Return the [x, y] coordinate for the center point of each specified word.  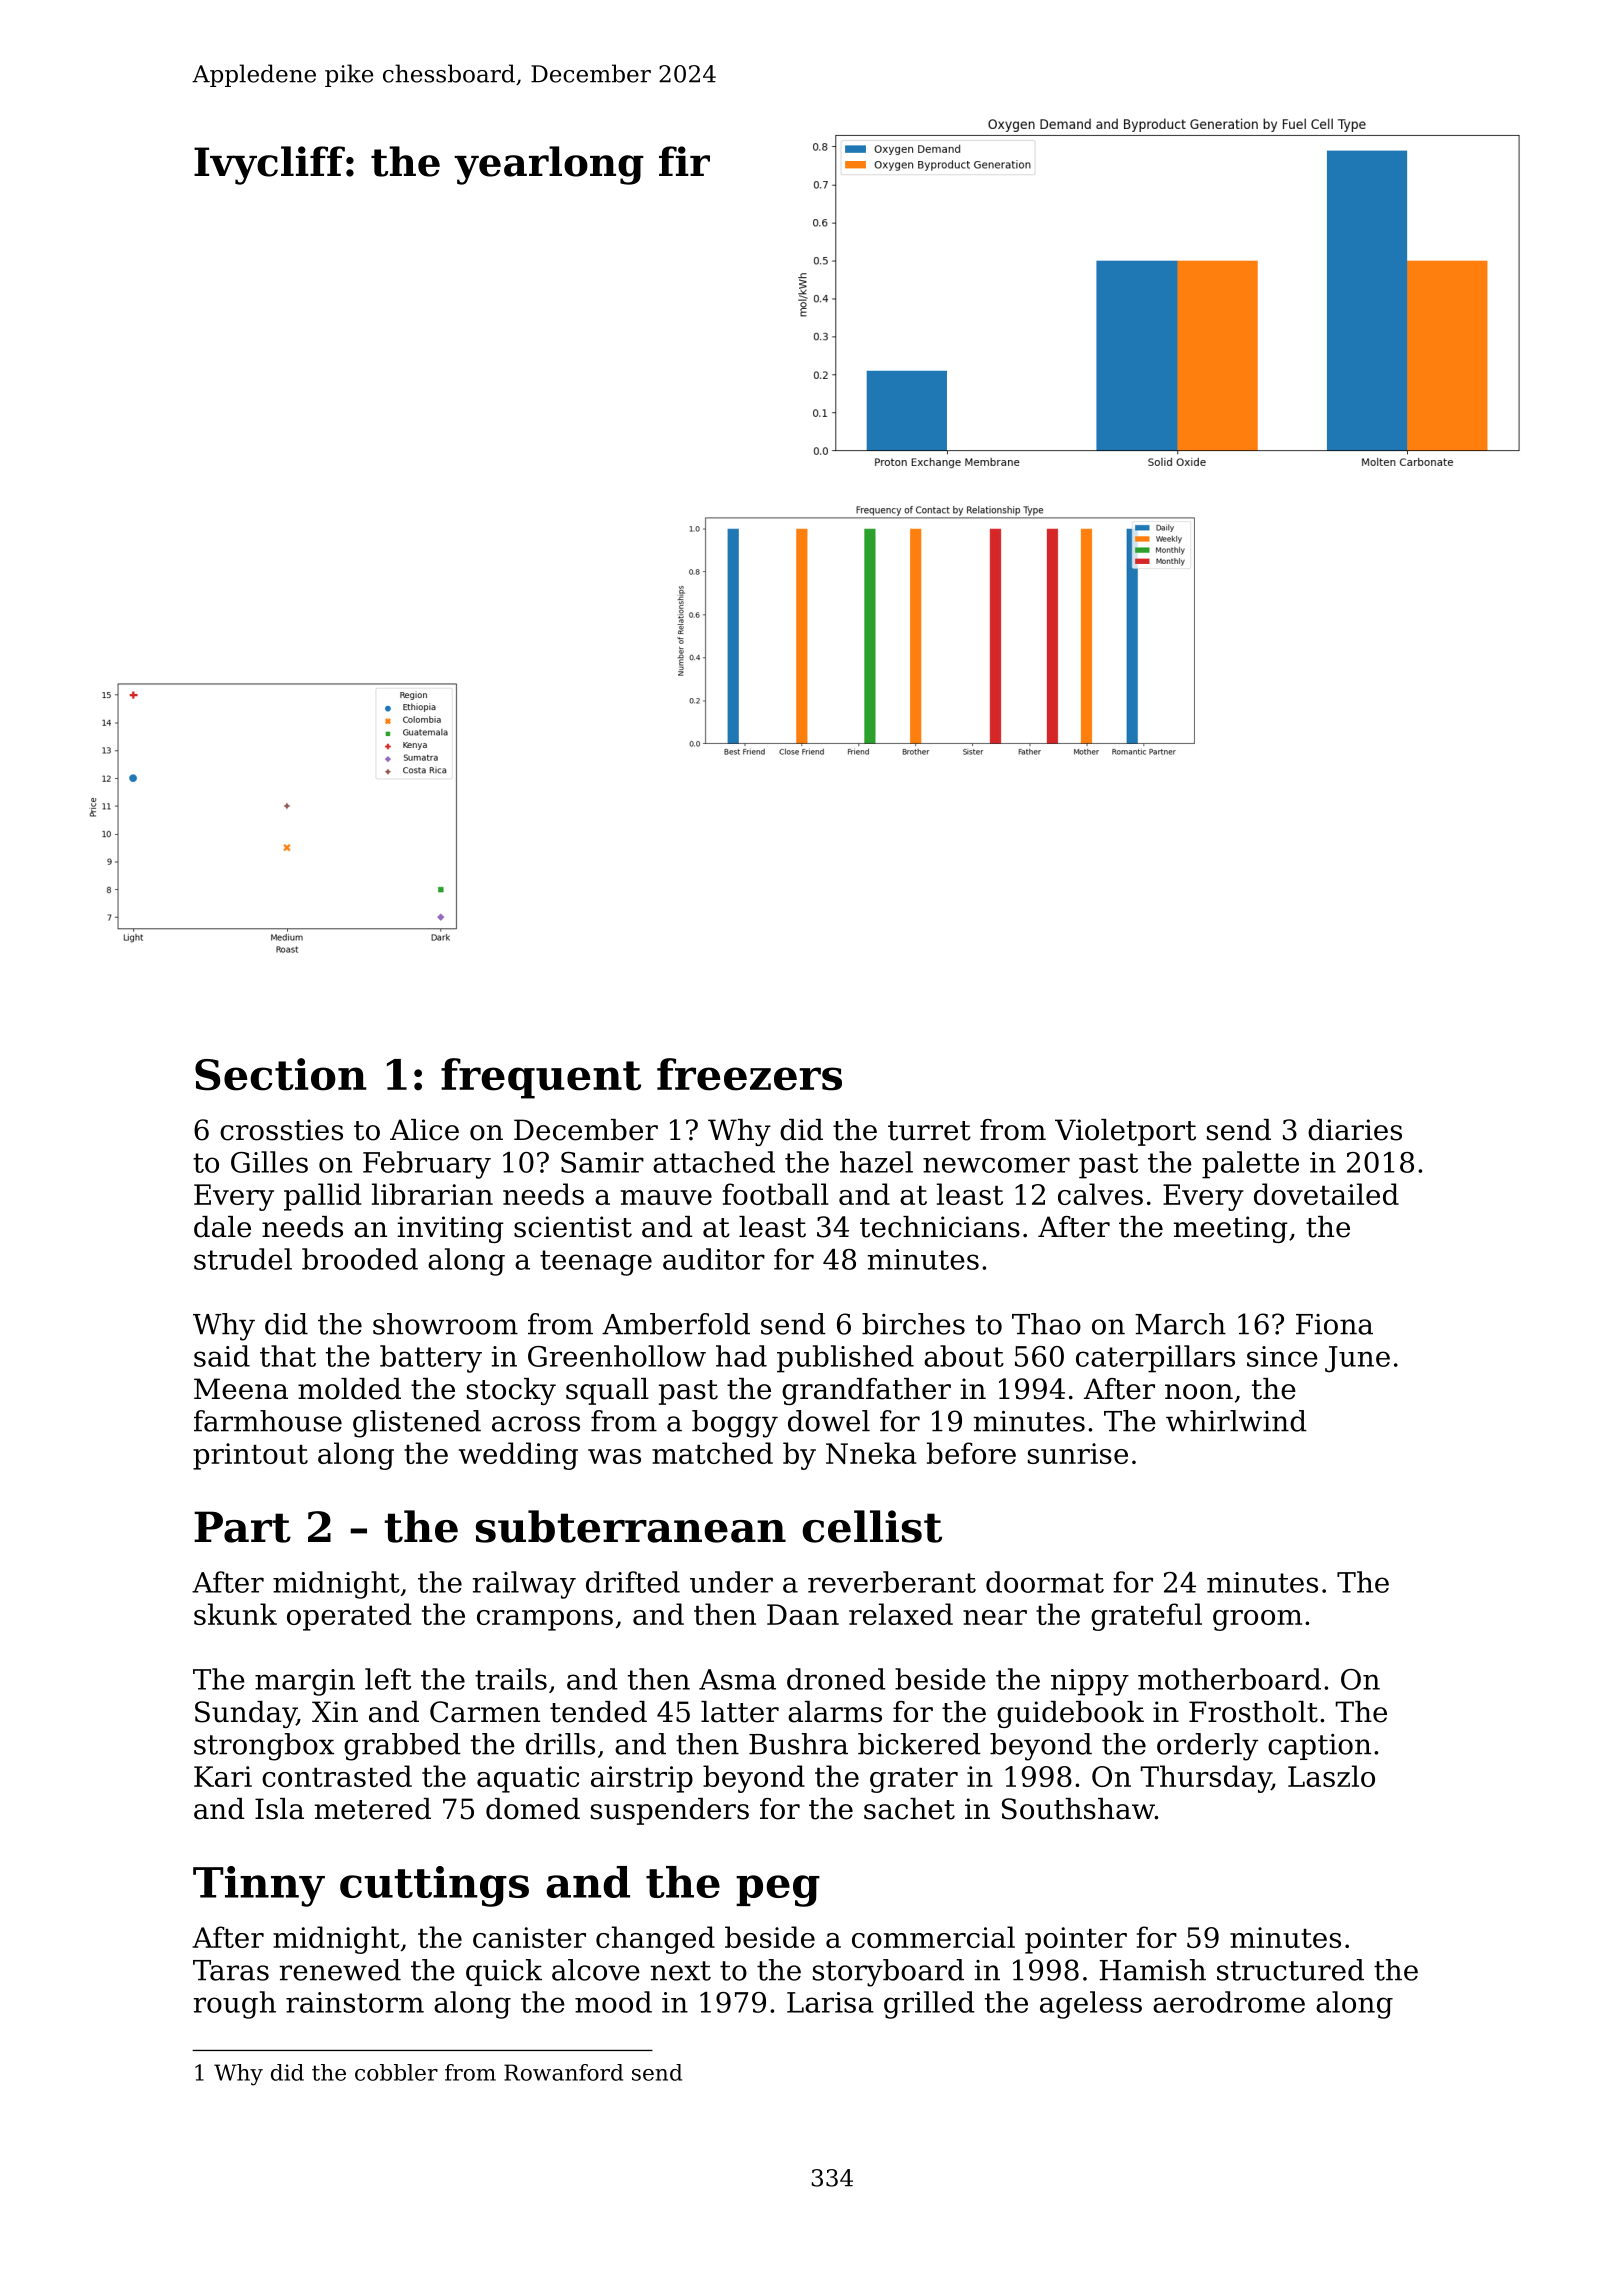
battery [431, 1359]
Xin [335, 1711]
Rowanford [563, 2072]
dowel [829, 1421]
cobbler [396, 2072]
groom [1257, 1620]
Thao [1046, 1324]
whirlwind [1236, 1421]
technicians [940, 1227]
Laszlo [1331, 1776]
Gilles [269, 1162]
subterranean [631, 1526]
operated [349, 1617]
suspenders [670, 1811]
